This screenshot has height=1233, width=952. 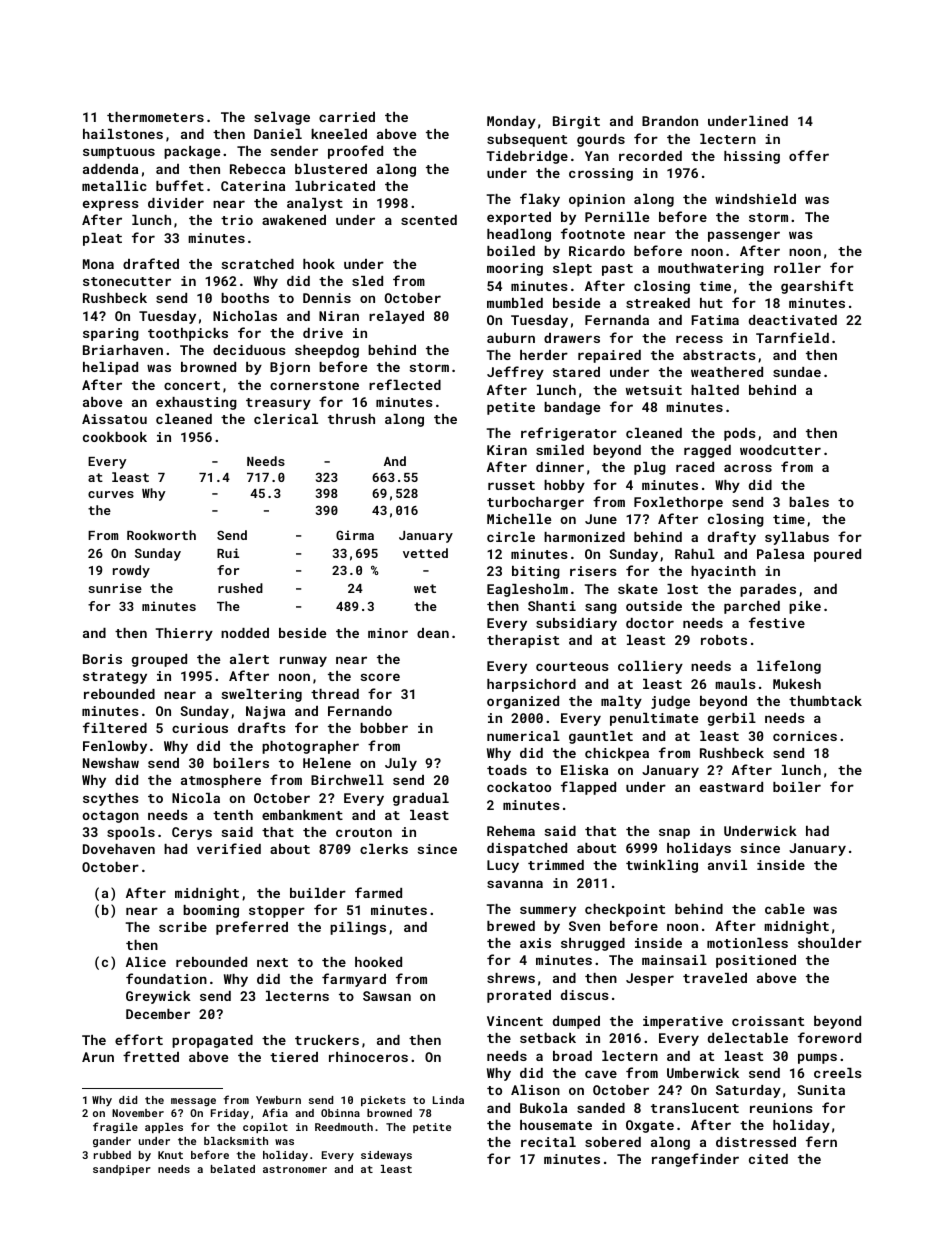 I want to click on Birchwell, so click(x=347, y=780).
